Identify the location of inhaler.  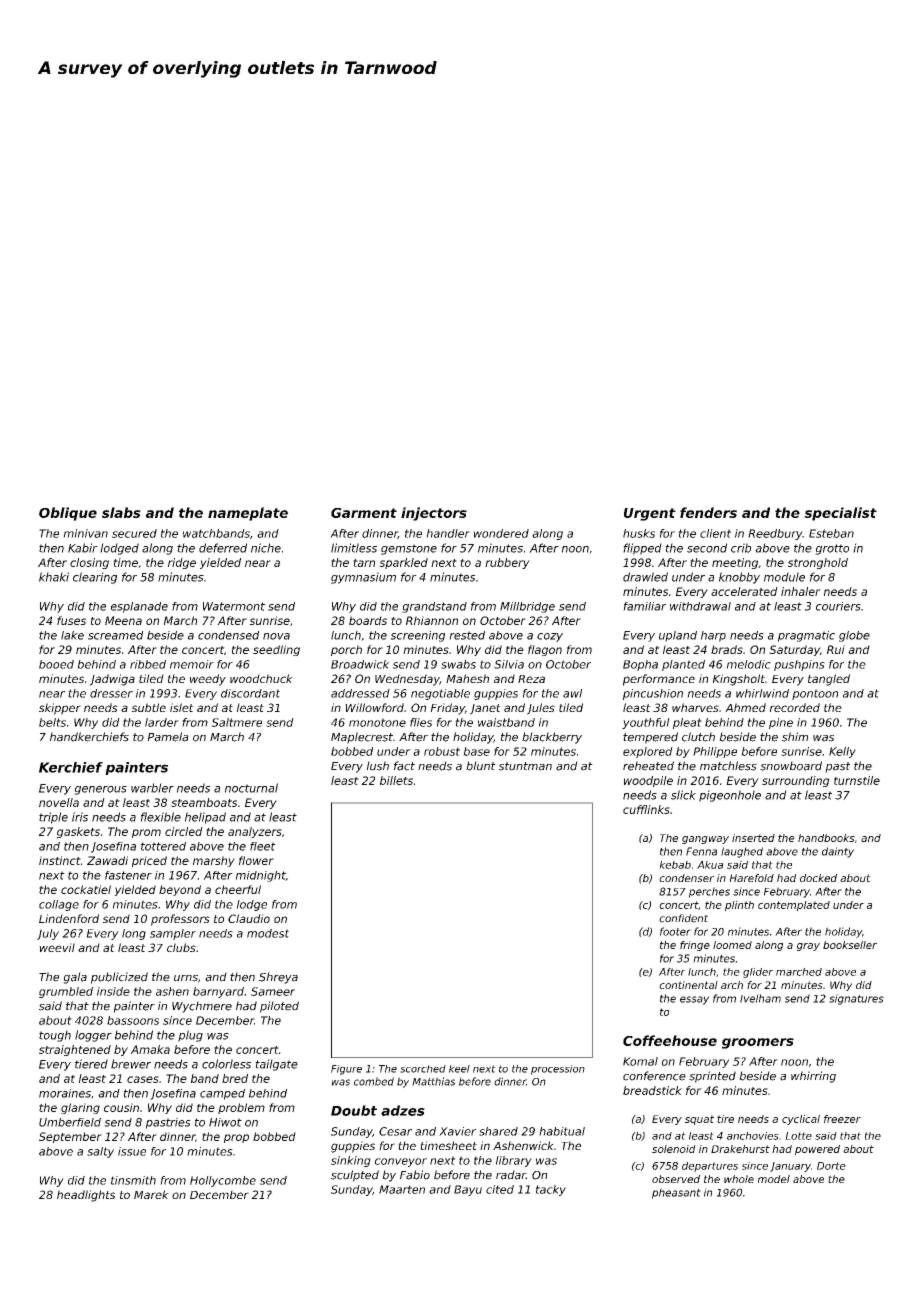
(801, 591).
